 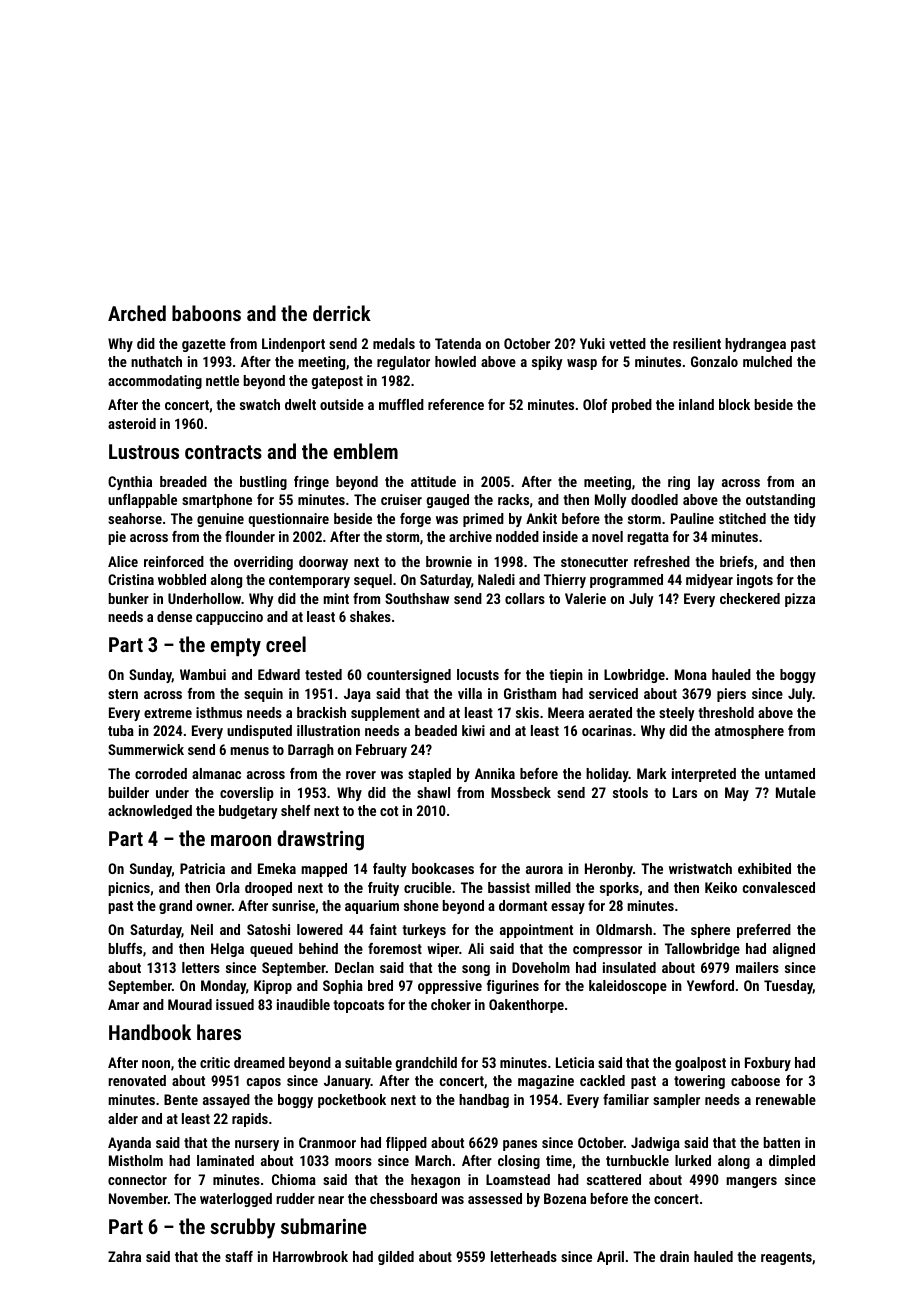 I want to click on sampler, so click(x=676, y=1101).
